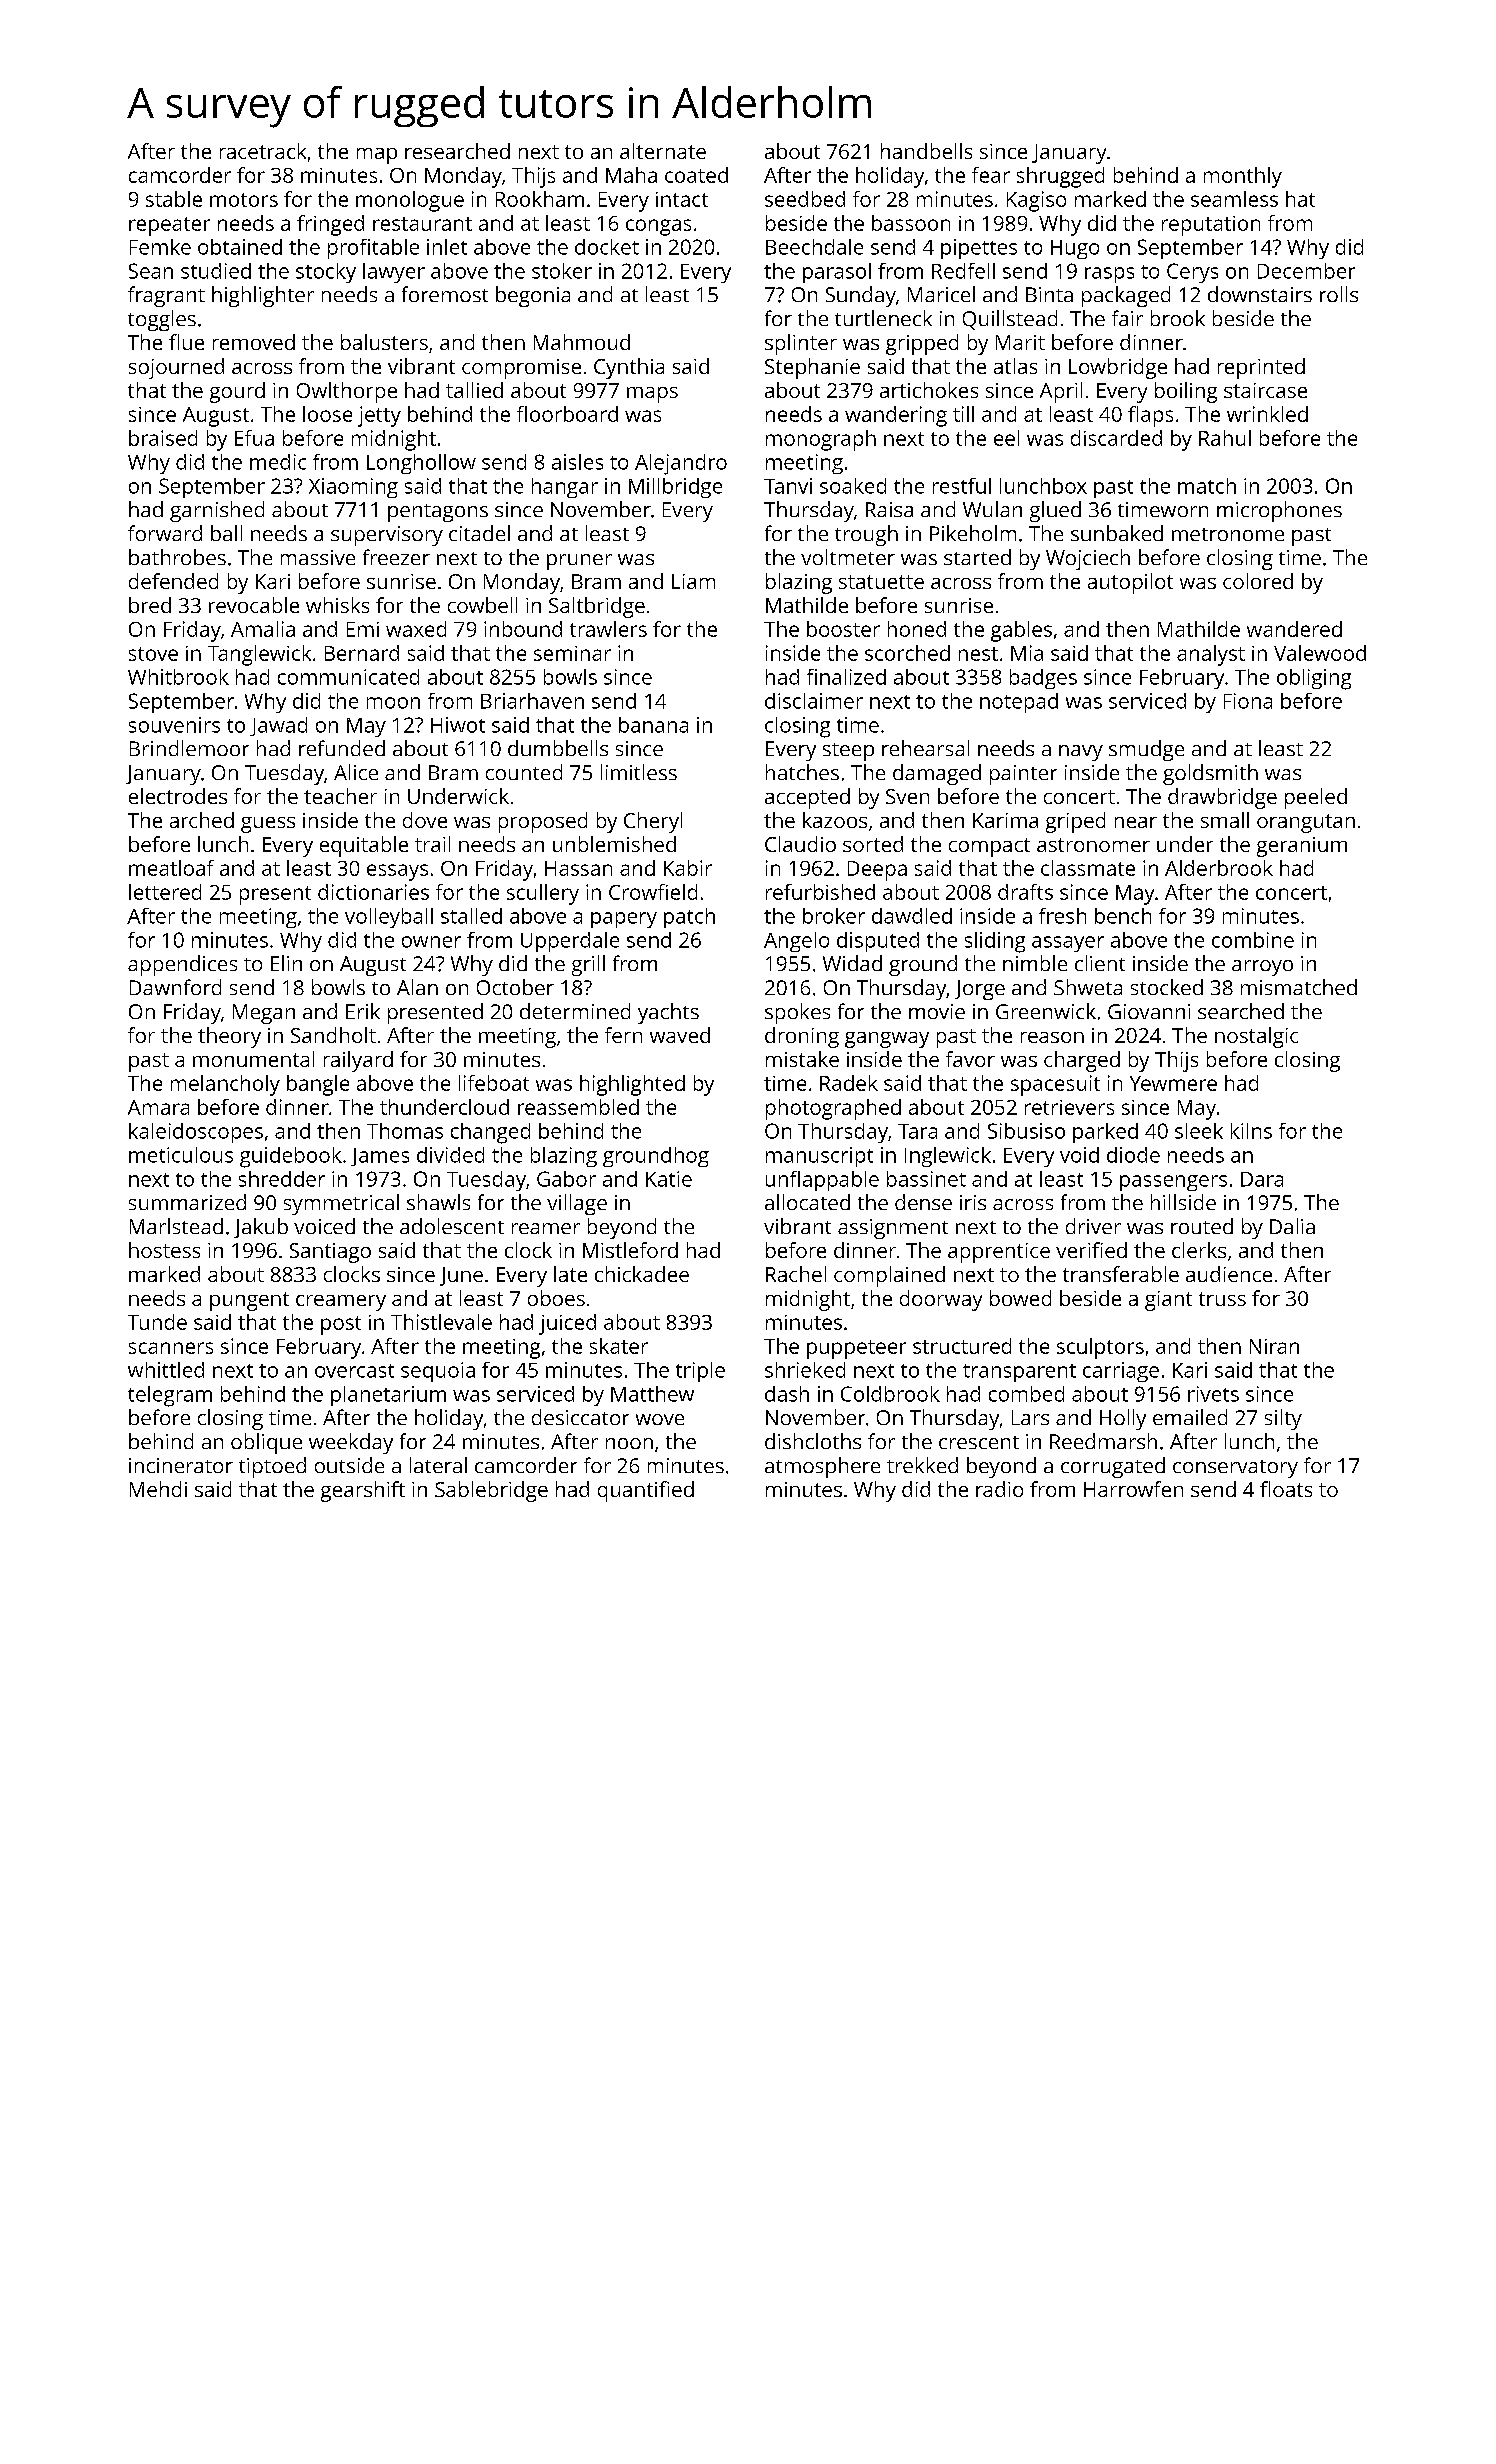 The height and width of the screenshot is (2464, 1496). I want to click on floats, so click(1286, 1489).
